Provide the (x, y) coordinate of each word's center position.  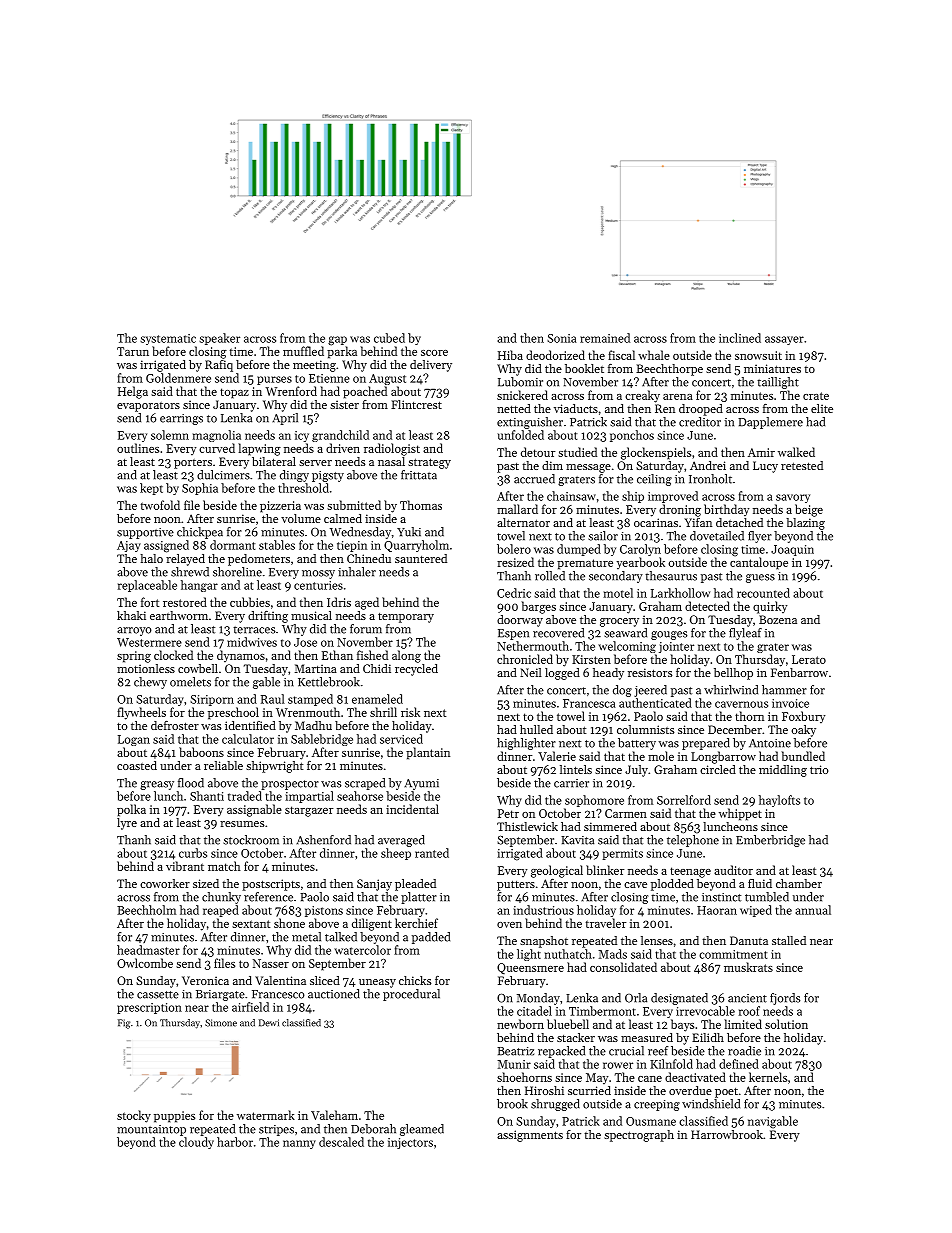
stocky (134, 1116)
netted (514, 408)
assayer (784, 340)
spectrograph (639, 1136)
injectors (410, 1143)
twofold (160, 505)
